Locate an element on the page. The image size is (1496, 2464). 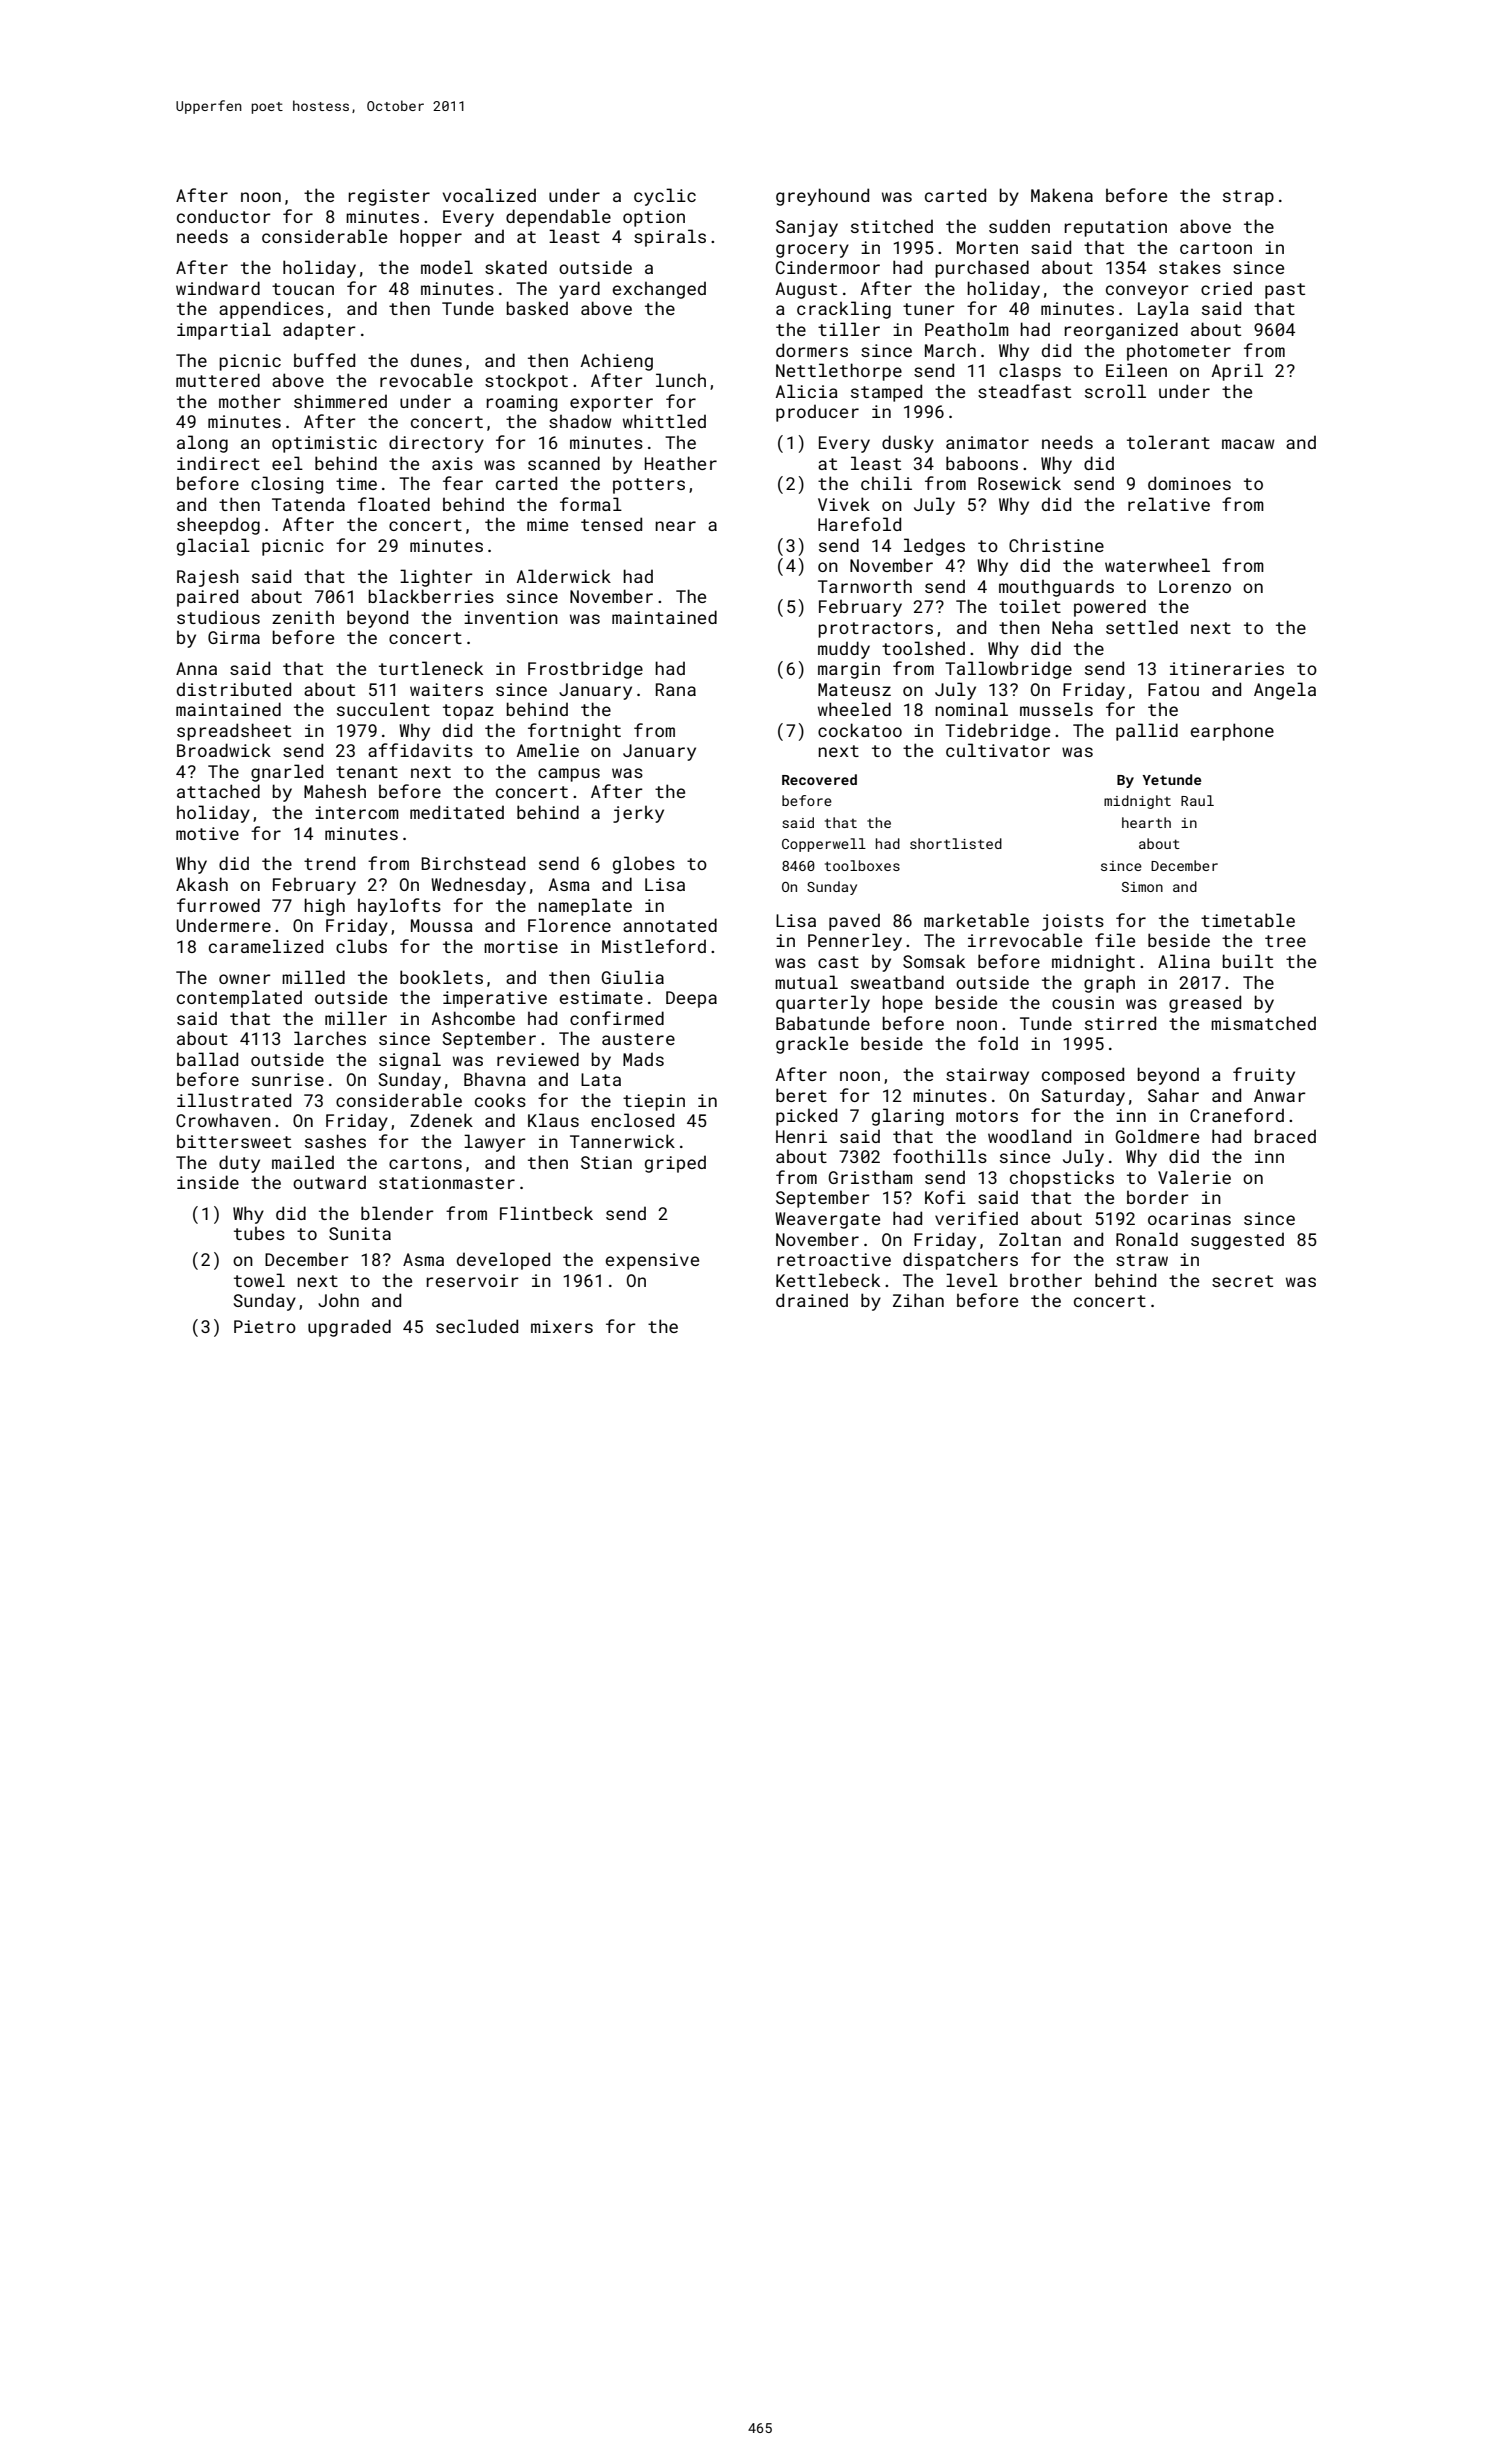
greased is located at coordinates (1205, 1004).
